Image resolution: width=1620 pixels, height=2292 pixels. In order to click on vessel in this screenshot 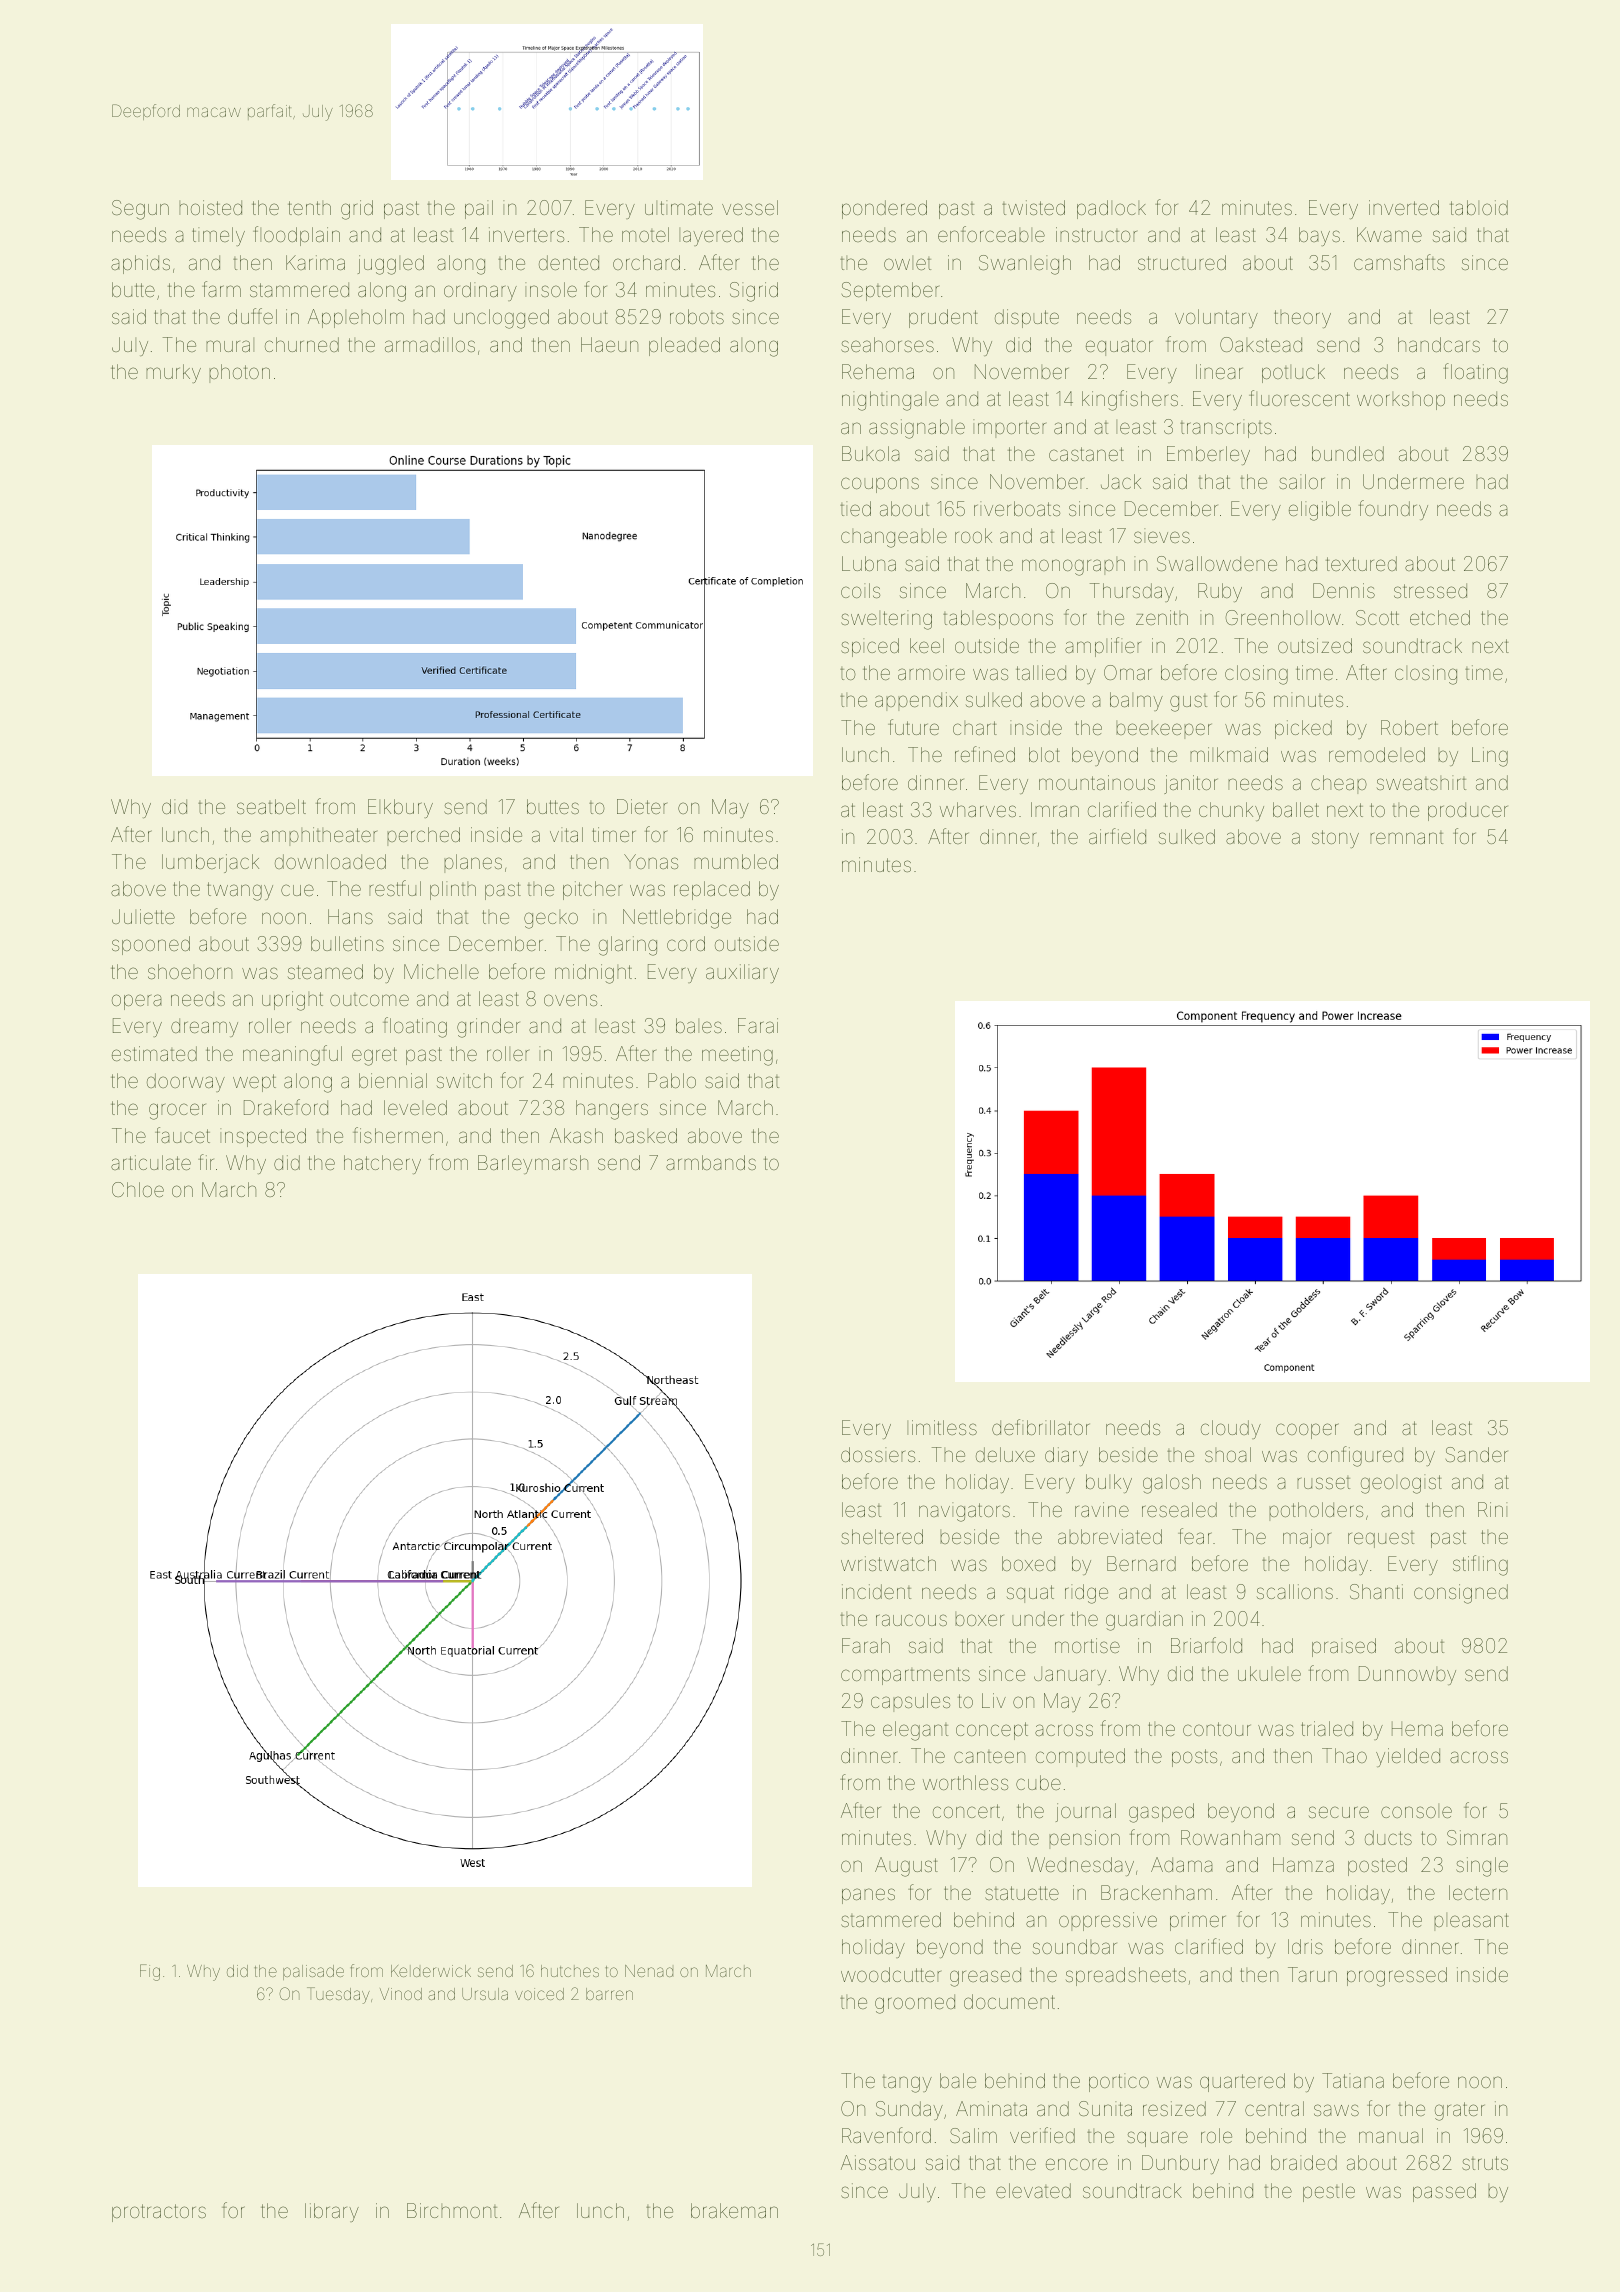, I will do `click(750, 207)`.
